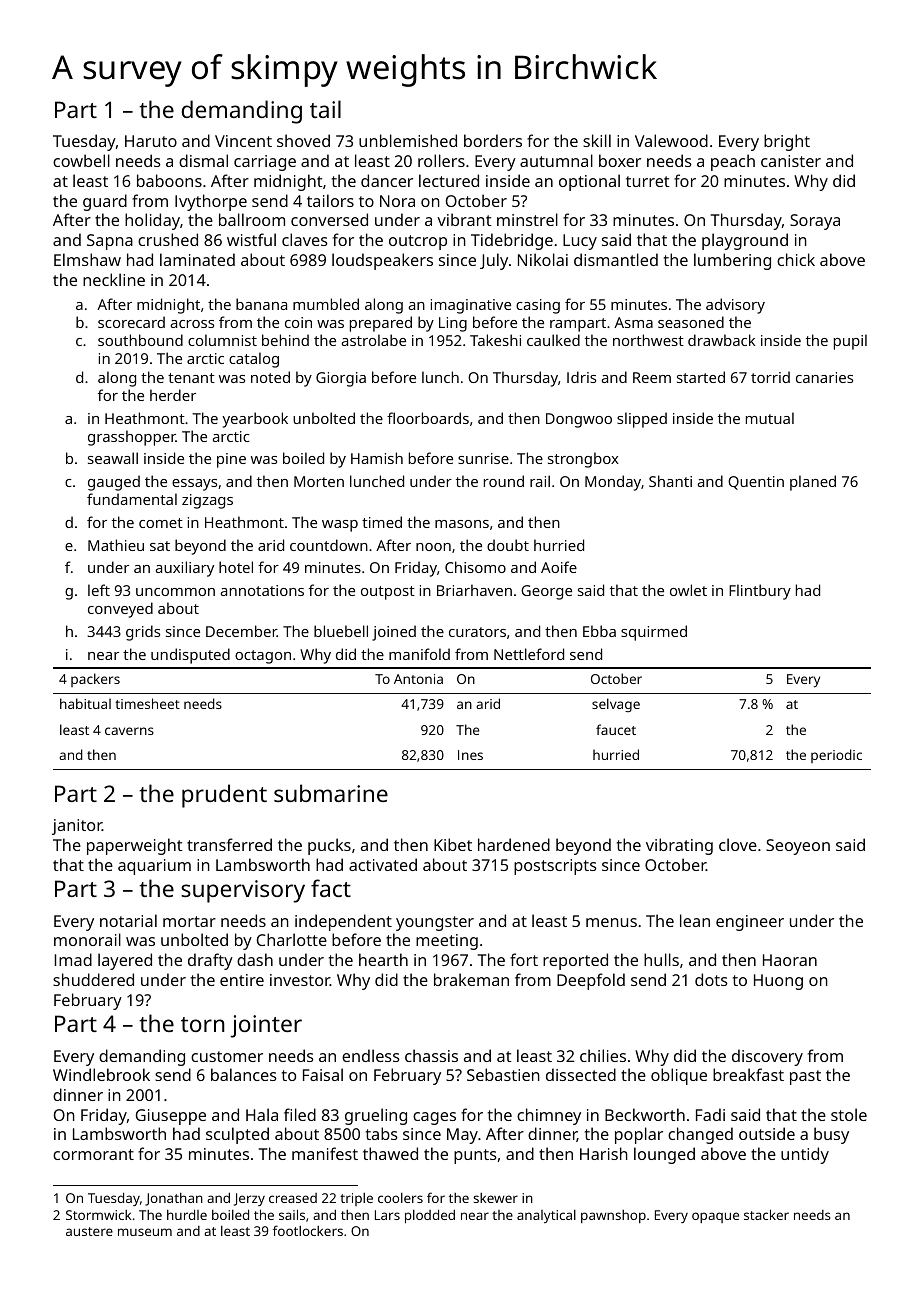  I want to click on yearbook, so click(255, 420).
